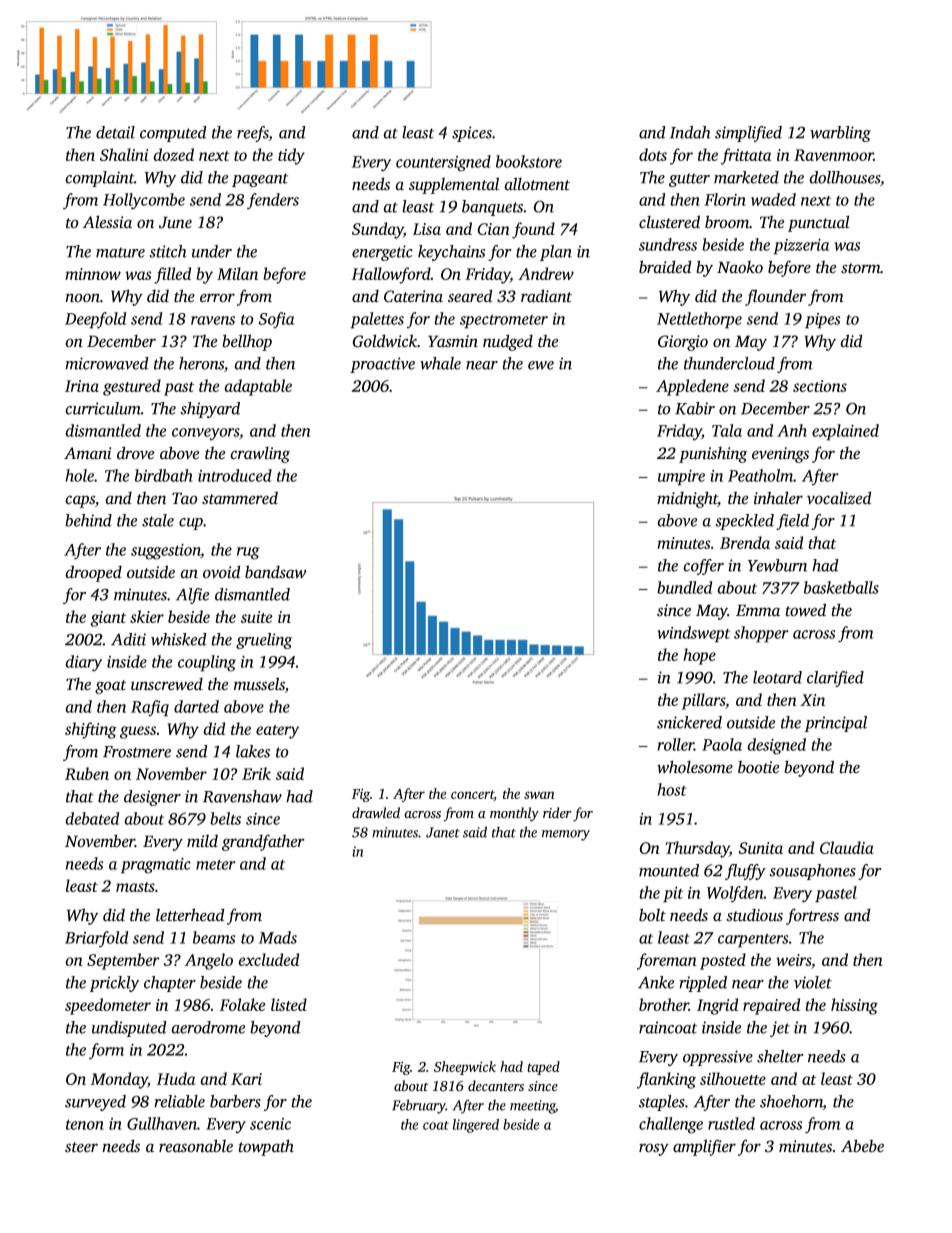 The width and height of the document is (952, 1233). What do you see at coordinates (475, 1126) in the document?
I see `lingered` at bounding box center [475, 1126].
